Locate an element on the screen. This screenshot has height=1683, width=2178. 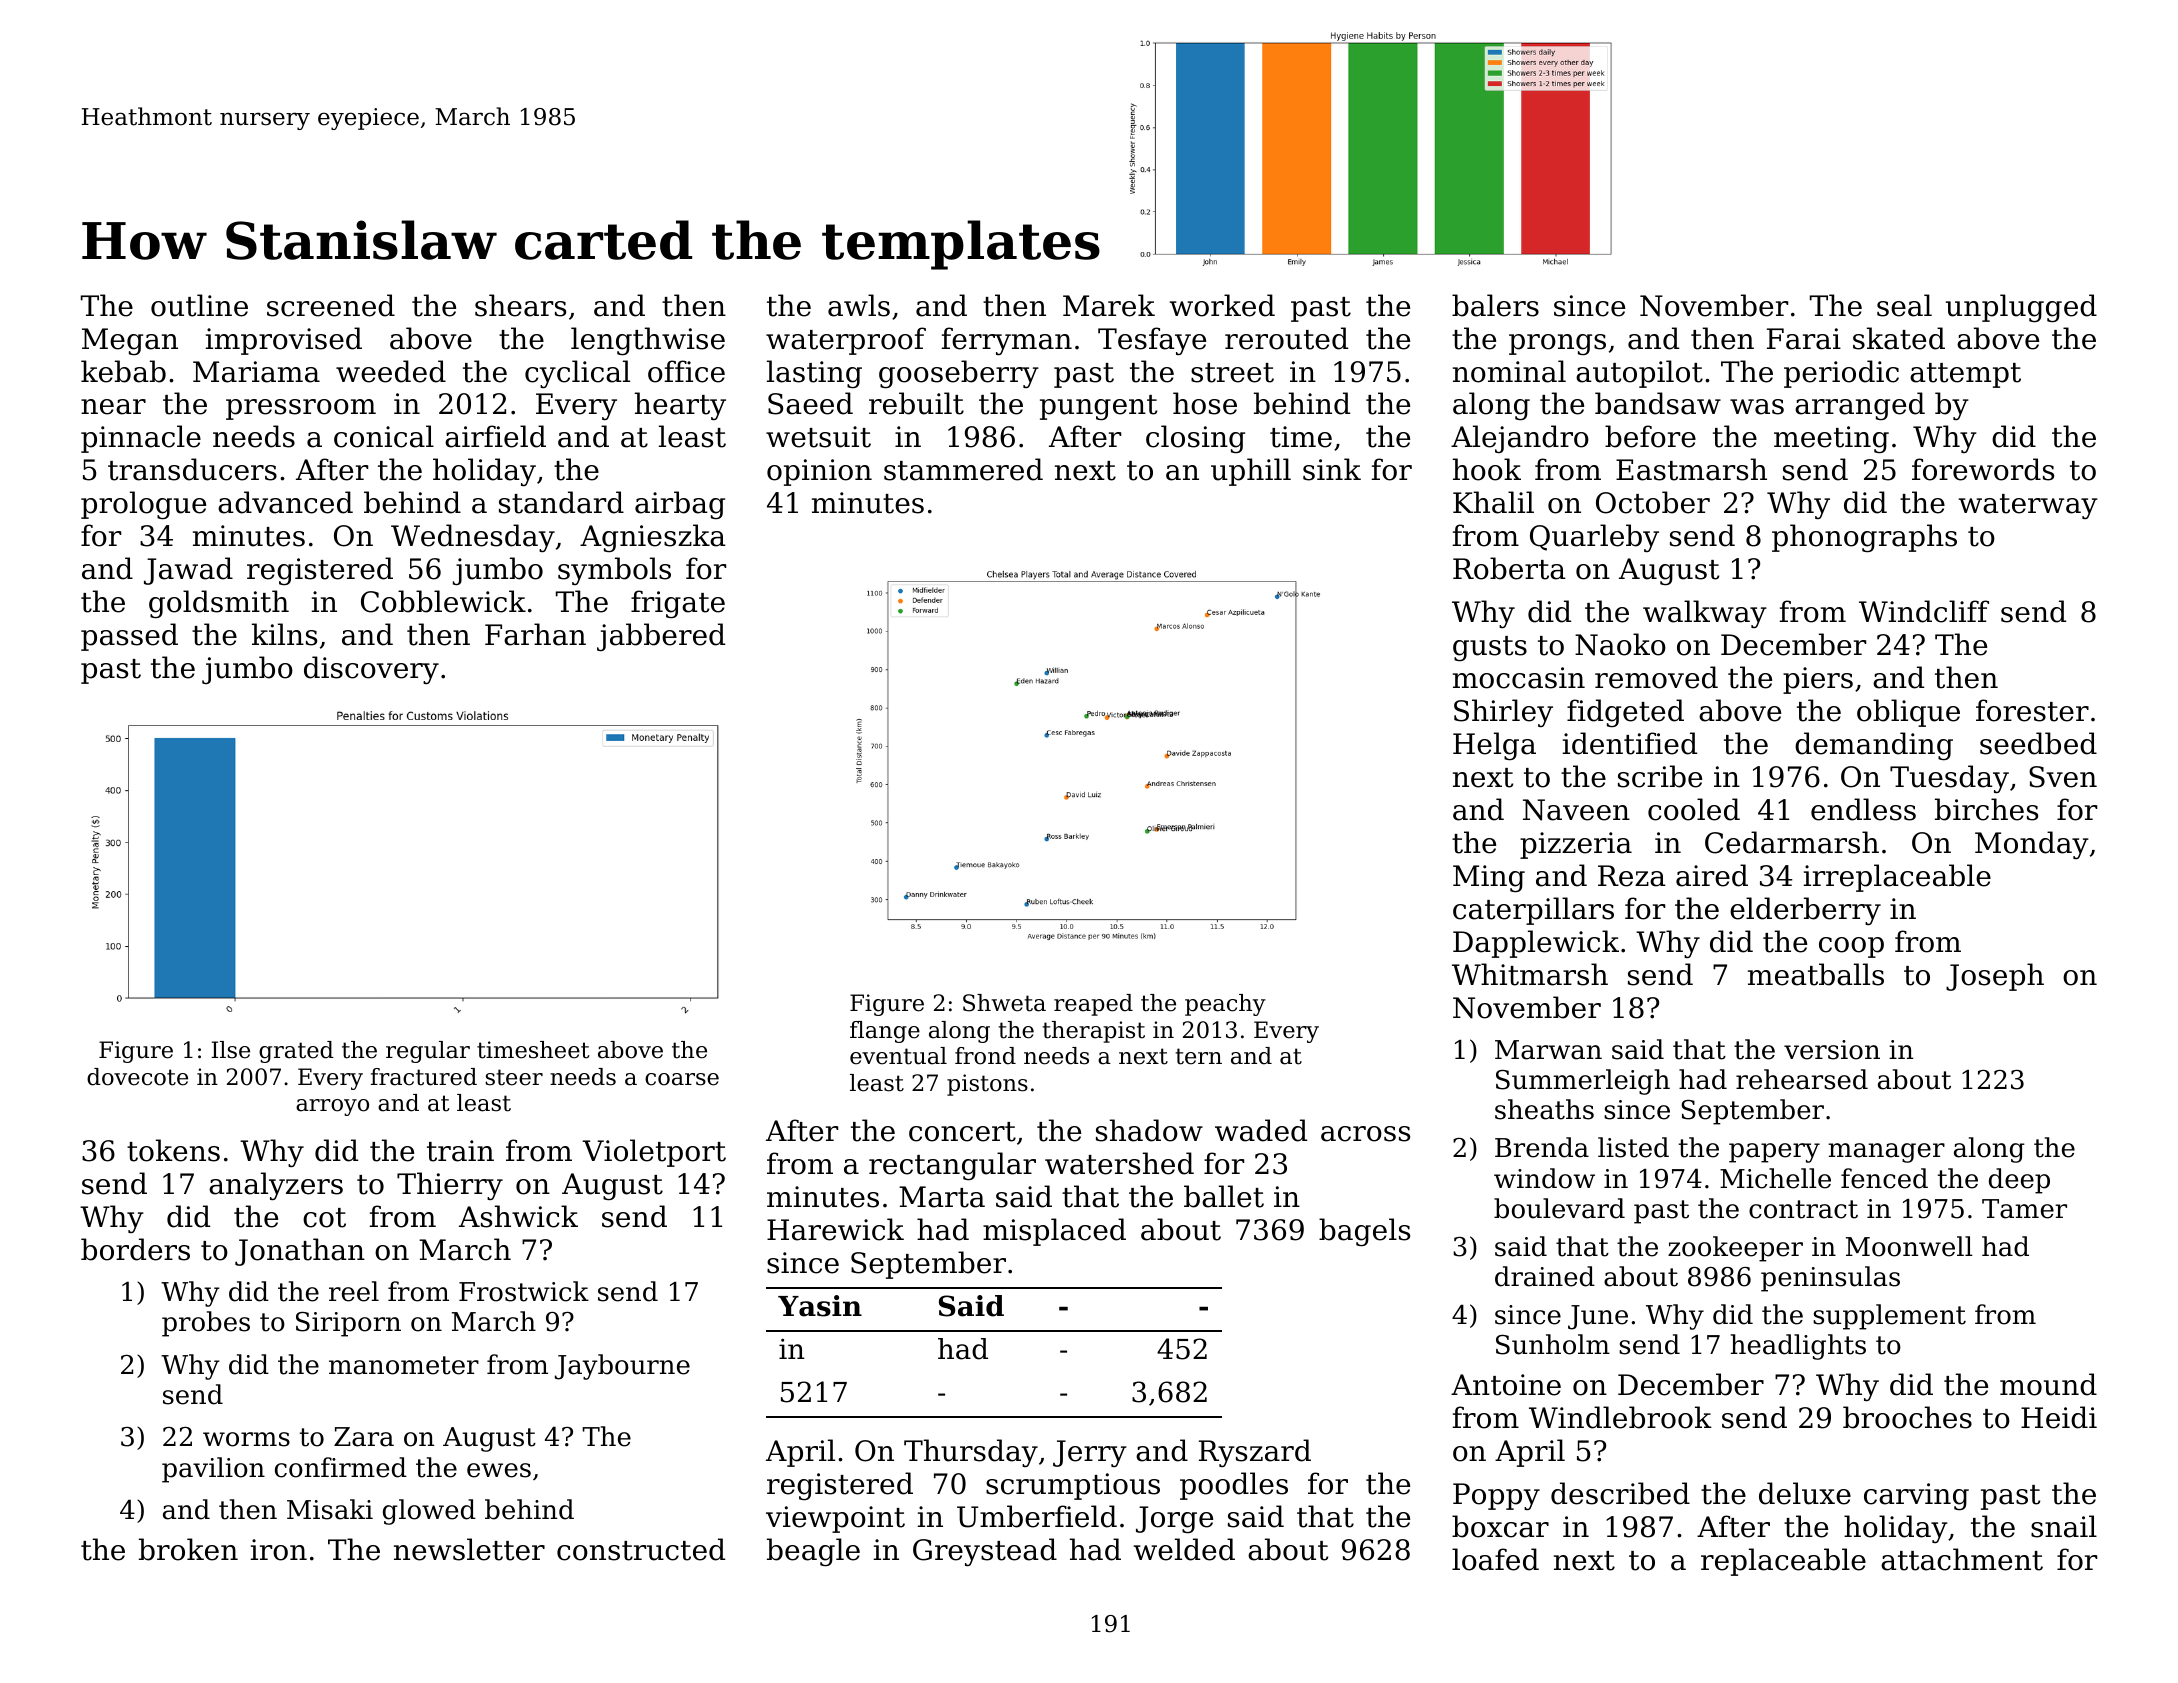
worms is located at coordinates (246, 1439).
